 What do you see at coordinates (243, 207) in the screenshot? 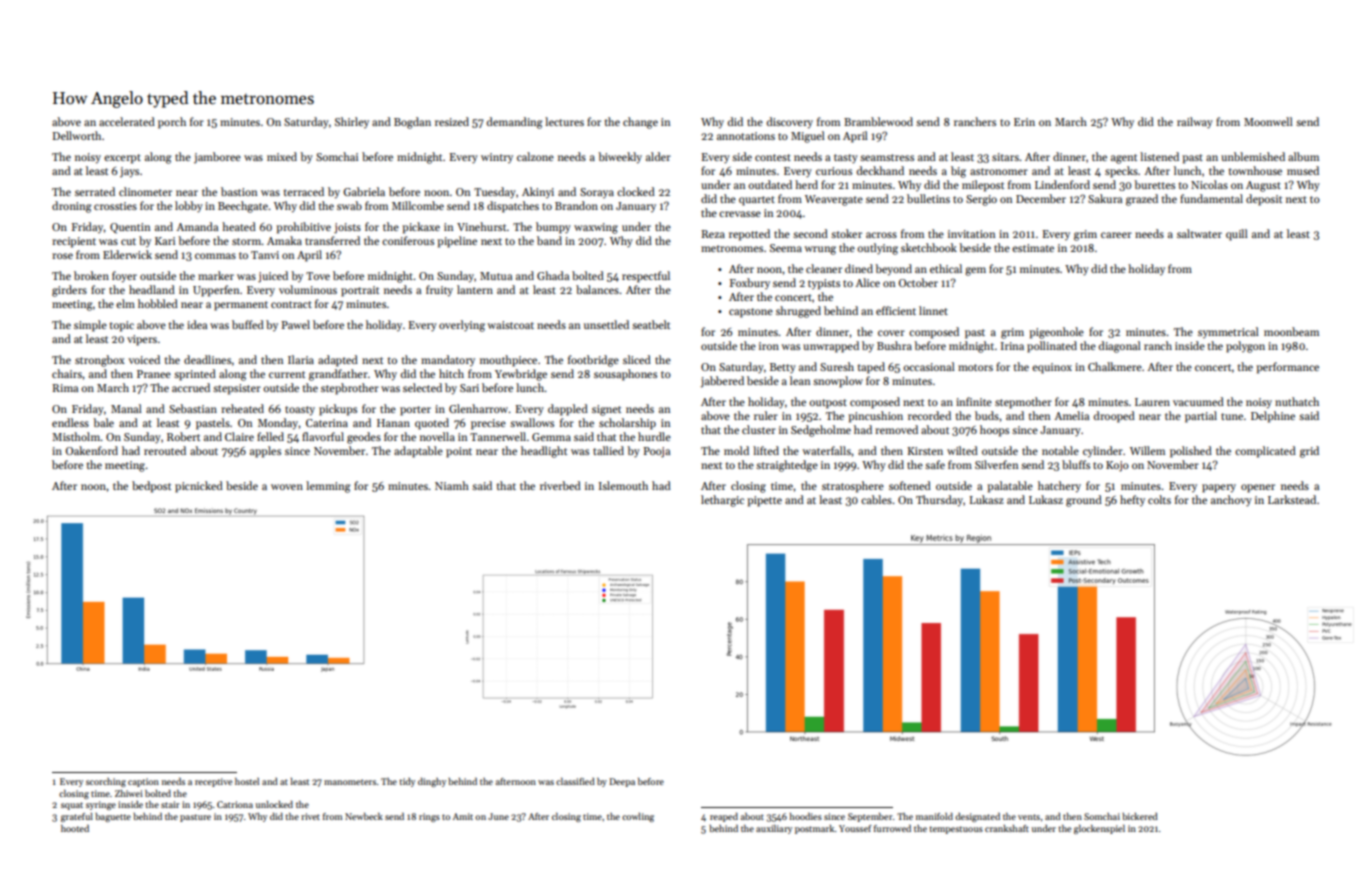
I see `Beechgate` at bounding box center [243, 207].
